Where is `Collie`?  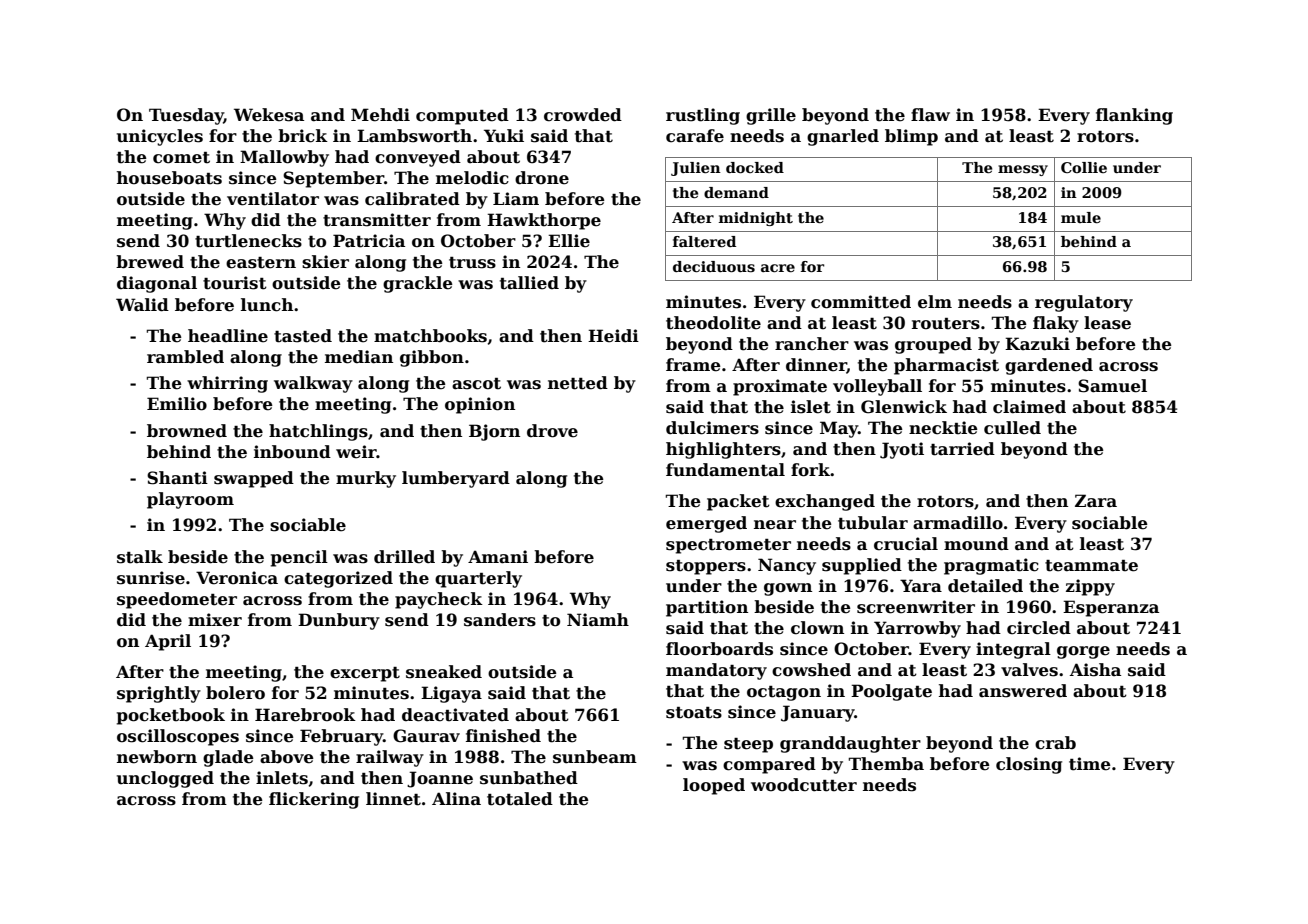 Collie is located at coordinates (1084, 167).
